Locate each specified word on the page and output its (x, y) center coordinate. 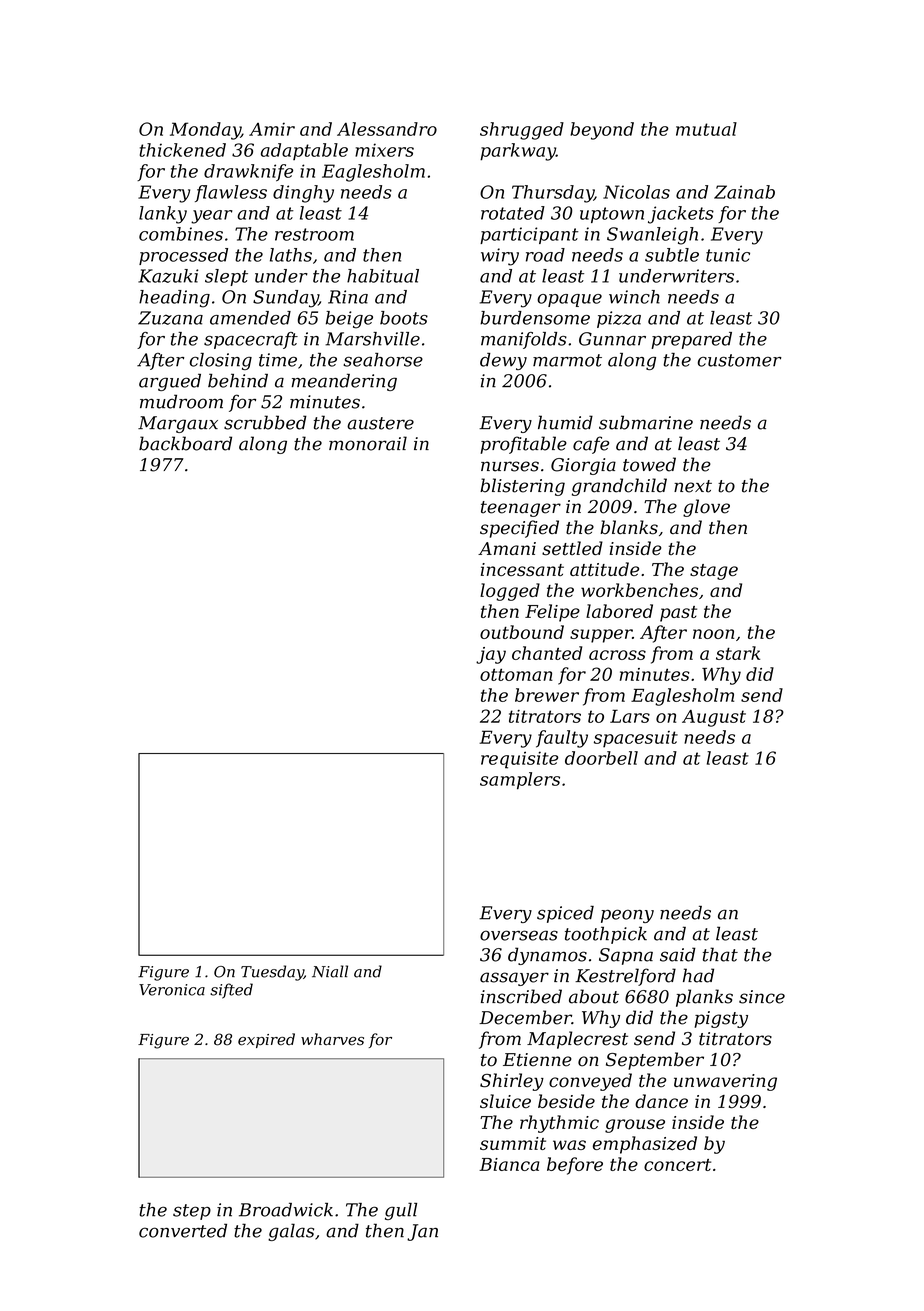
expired (266, 1040)
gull (401, 1211)
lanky (163, 215)
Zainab (744, 192)
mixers (384, 150)
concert (677, 1165)
